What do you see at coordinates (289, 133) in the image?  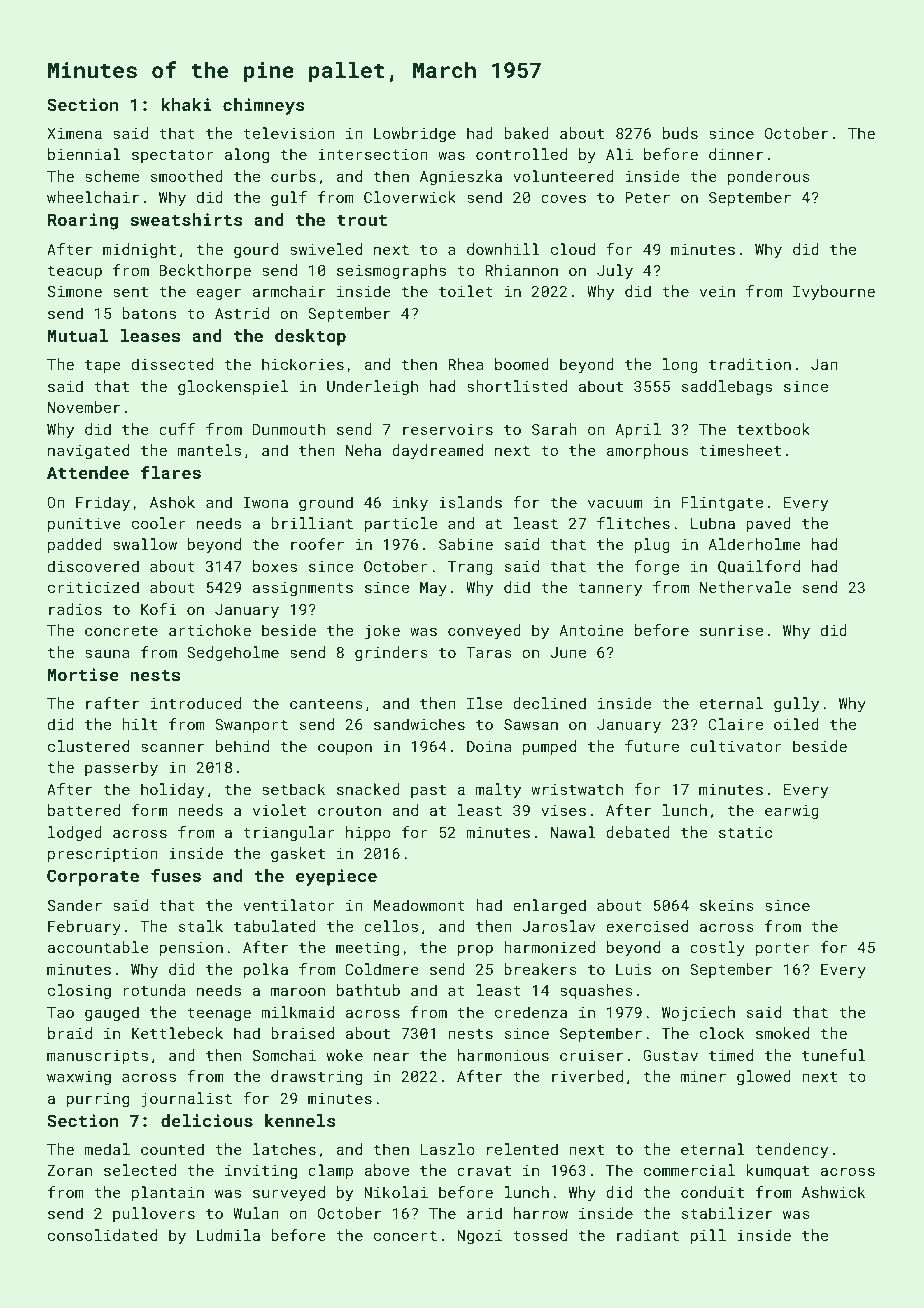 I see `television` at bounding box center [289, 133].
